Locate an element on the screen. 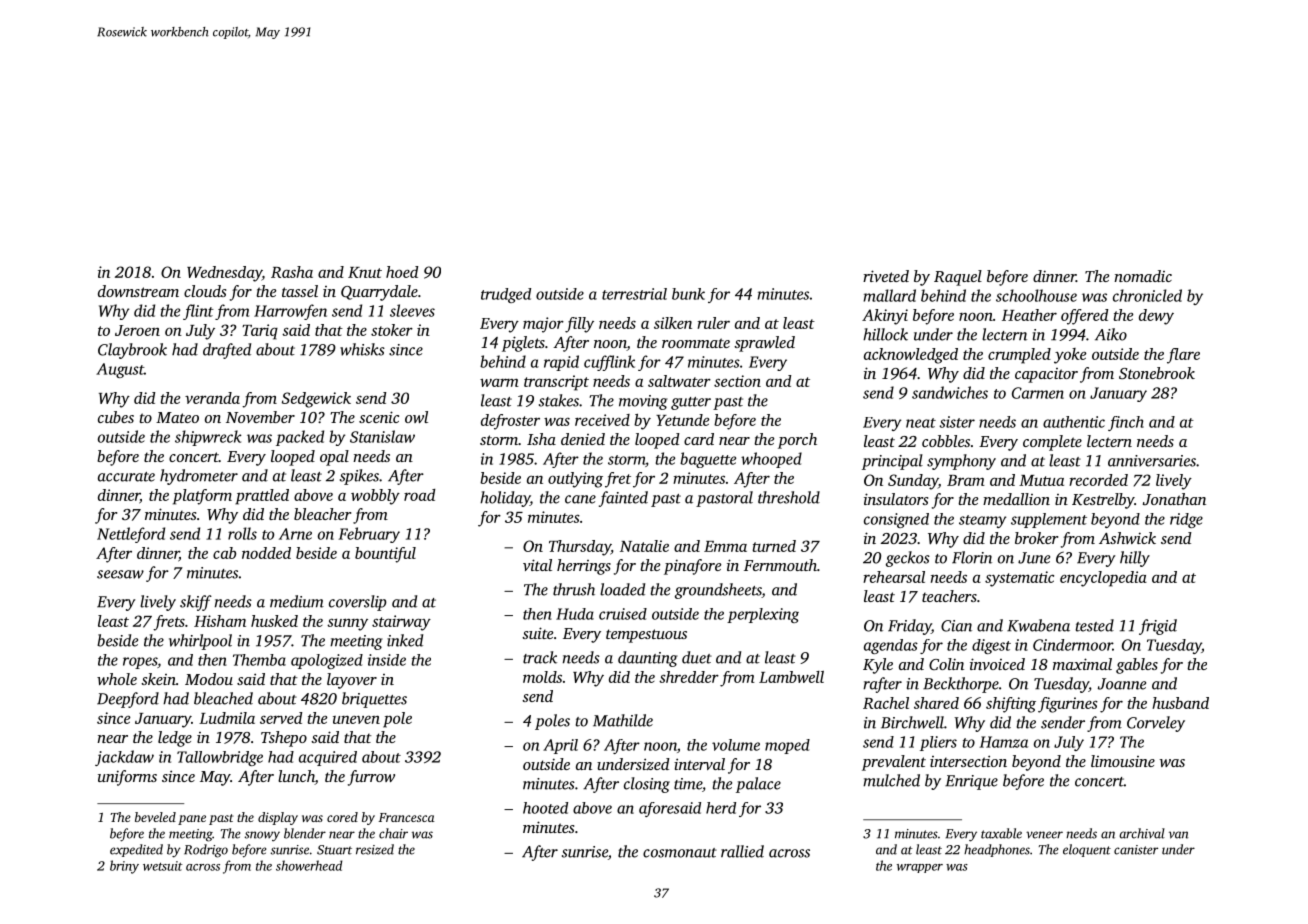  yoke is located at coordinates (1070, 356).
